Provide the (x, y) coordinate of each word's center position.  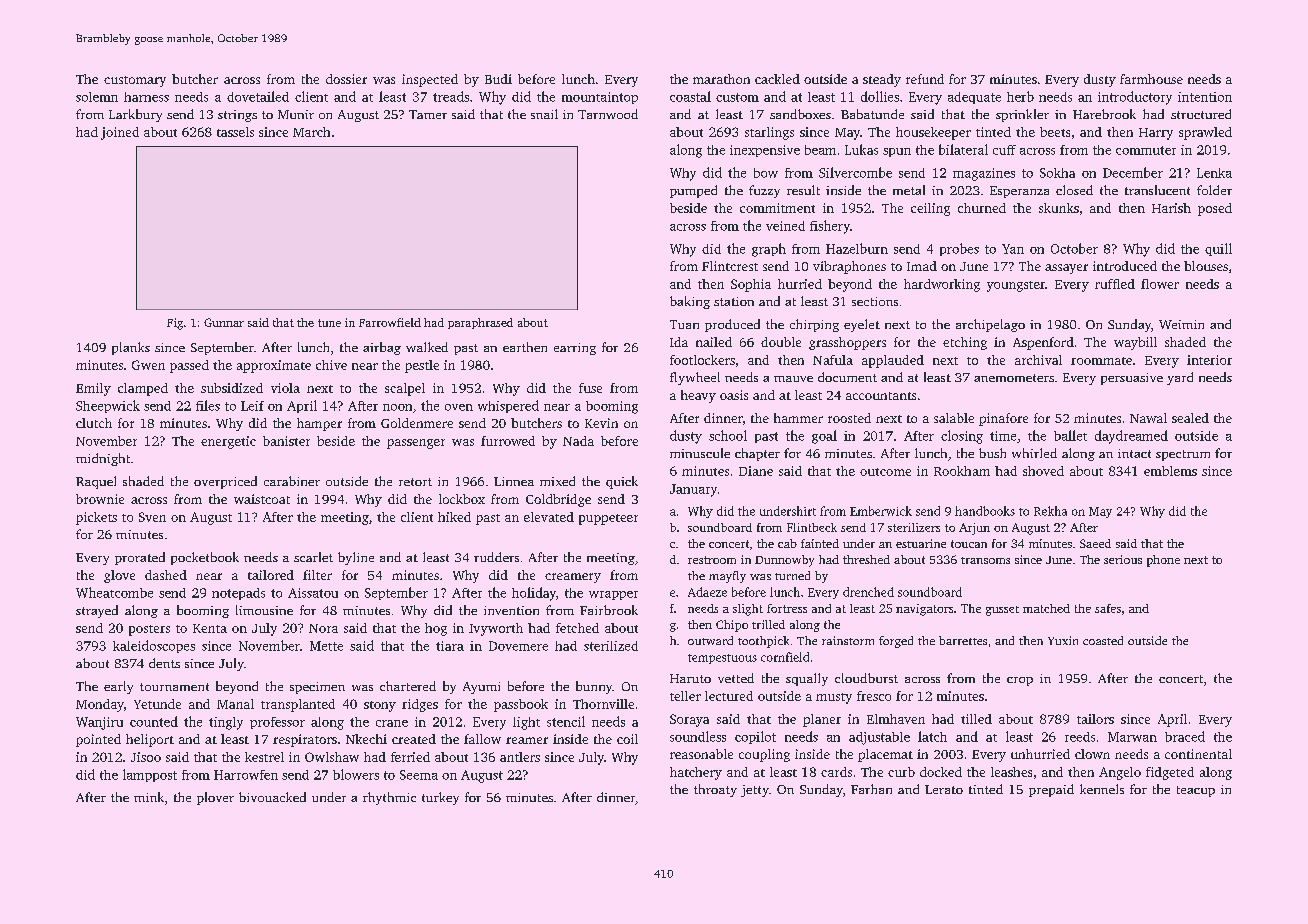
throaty (715, 790)
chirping (814, 325)
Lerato (944, 789)
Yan (1013, 249)
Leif (252, 406)
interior (1209, 360)
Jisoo (146, 757)
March (311, 132)
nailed (714, 342)
